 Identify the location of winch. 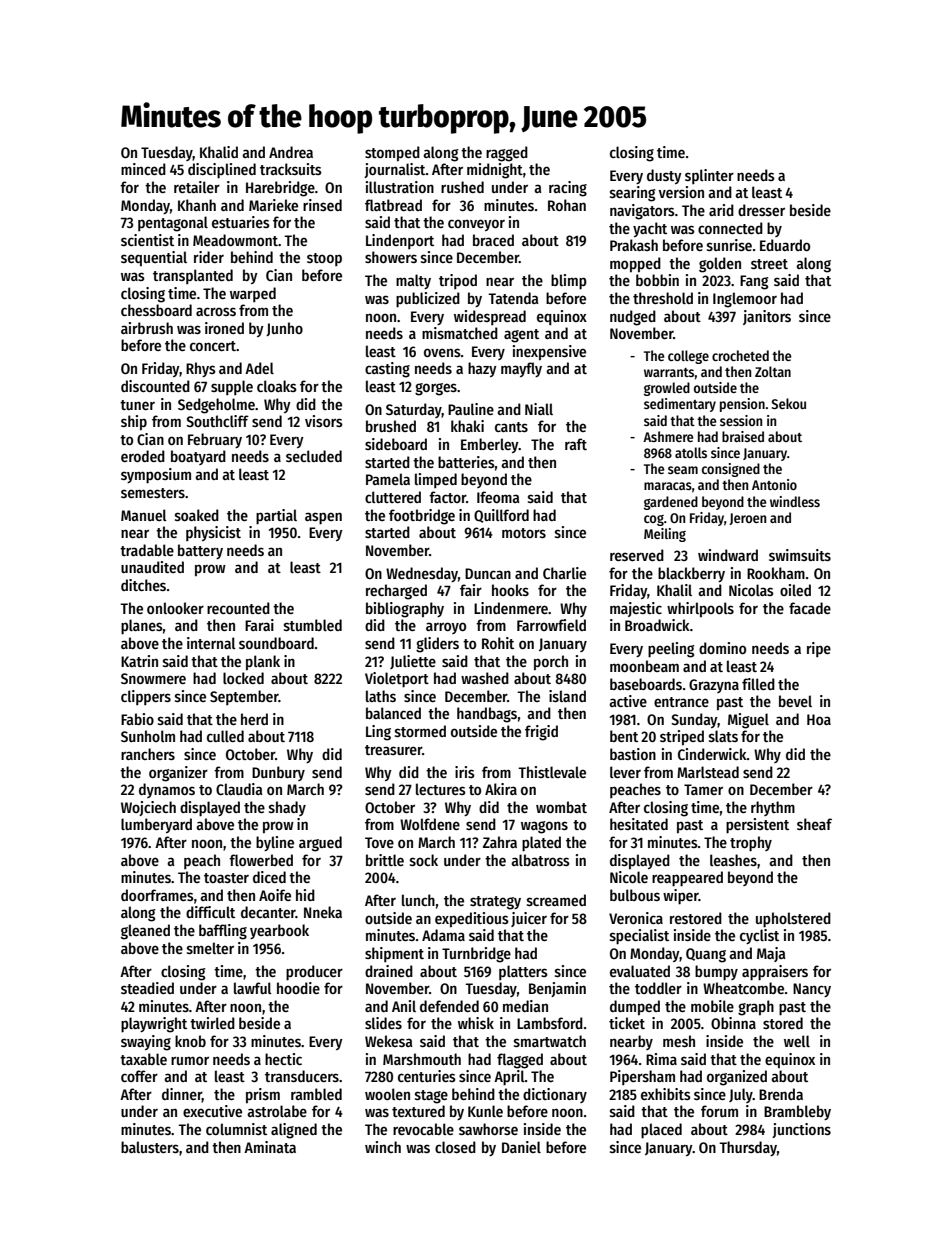
(383, 1147).
